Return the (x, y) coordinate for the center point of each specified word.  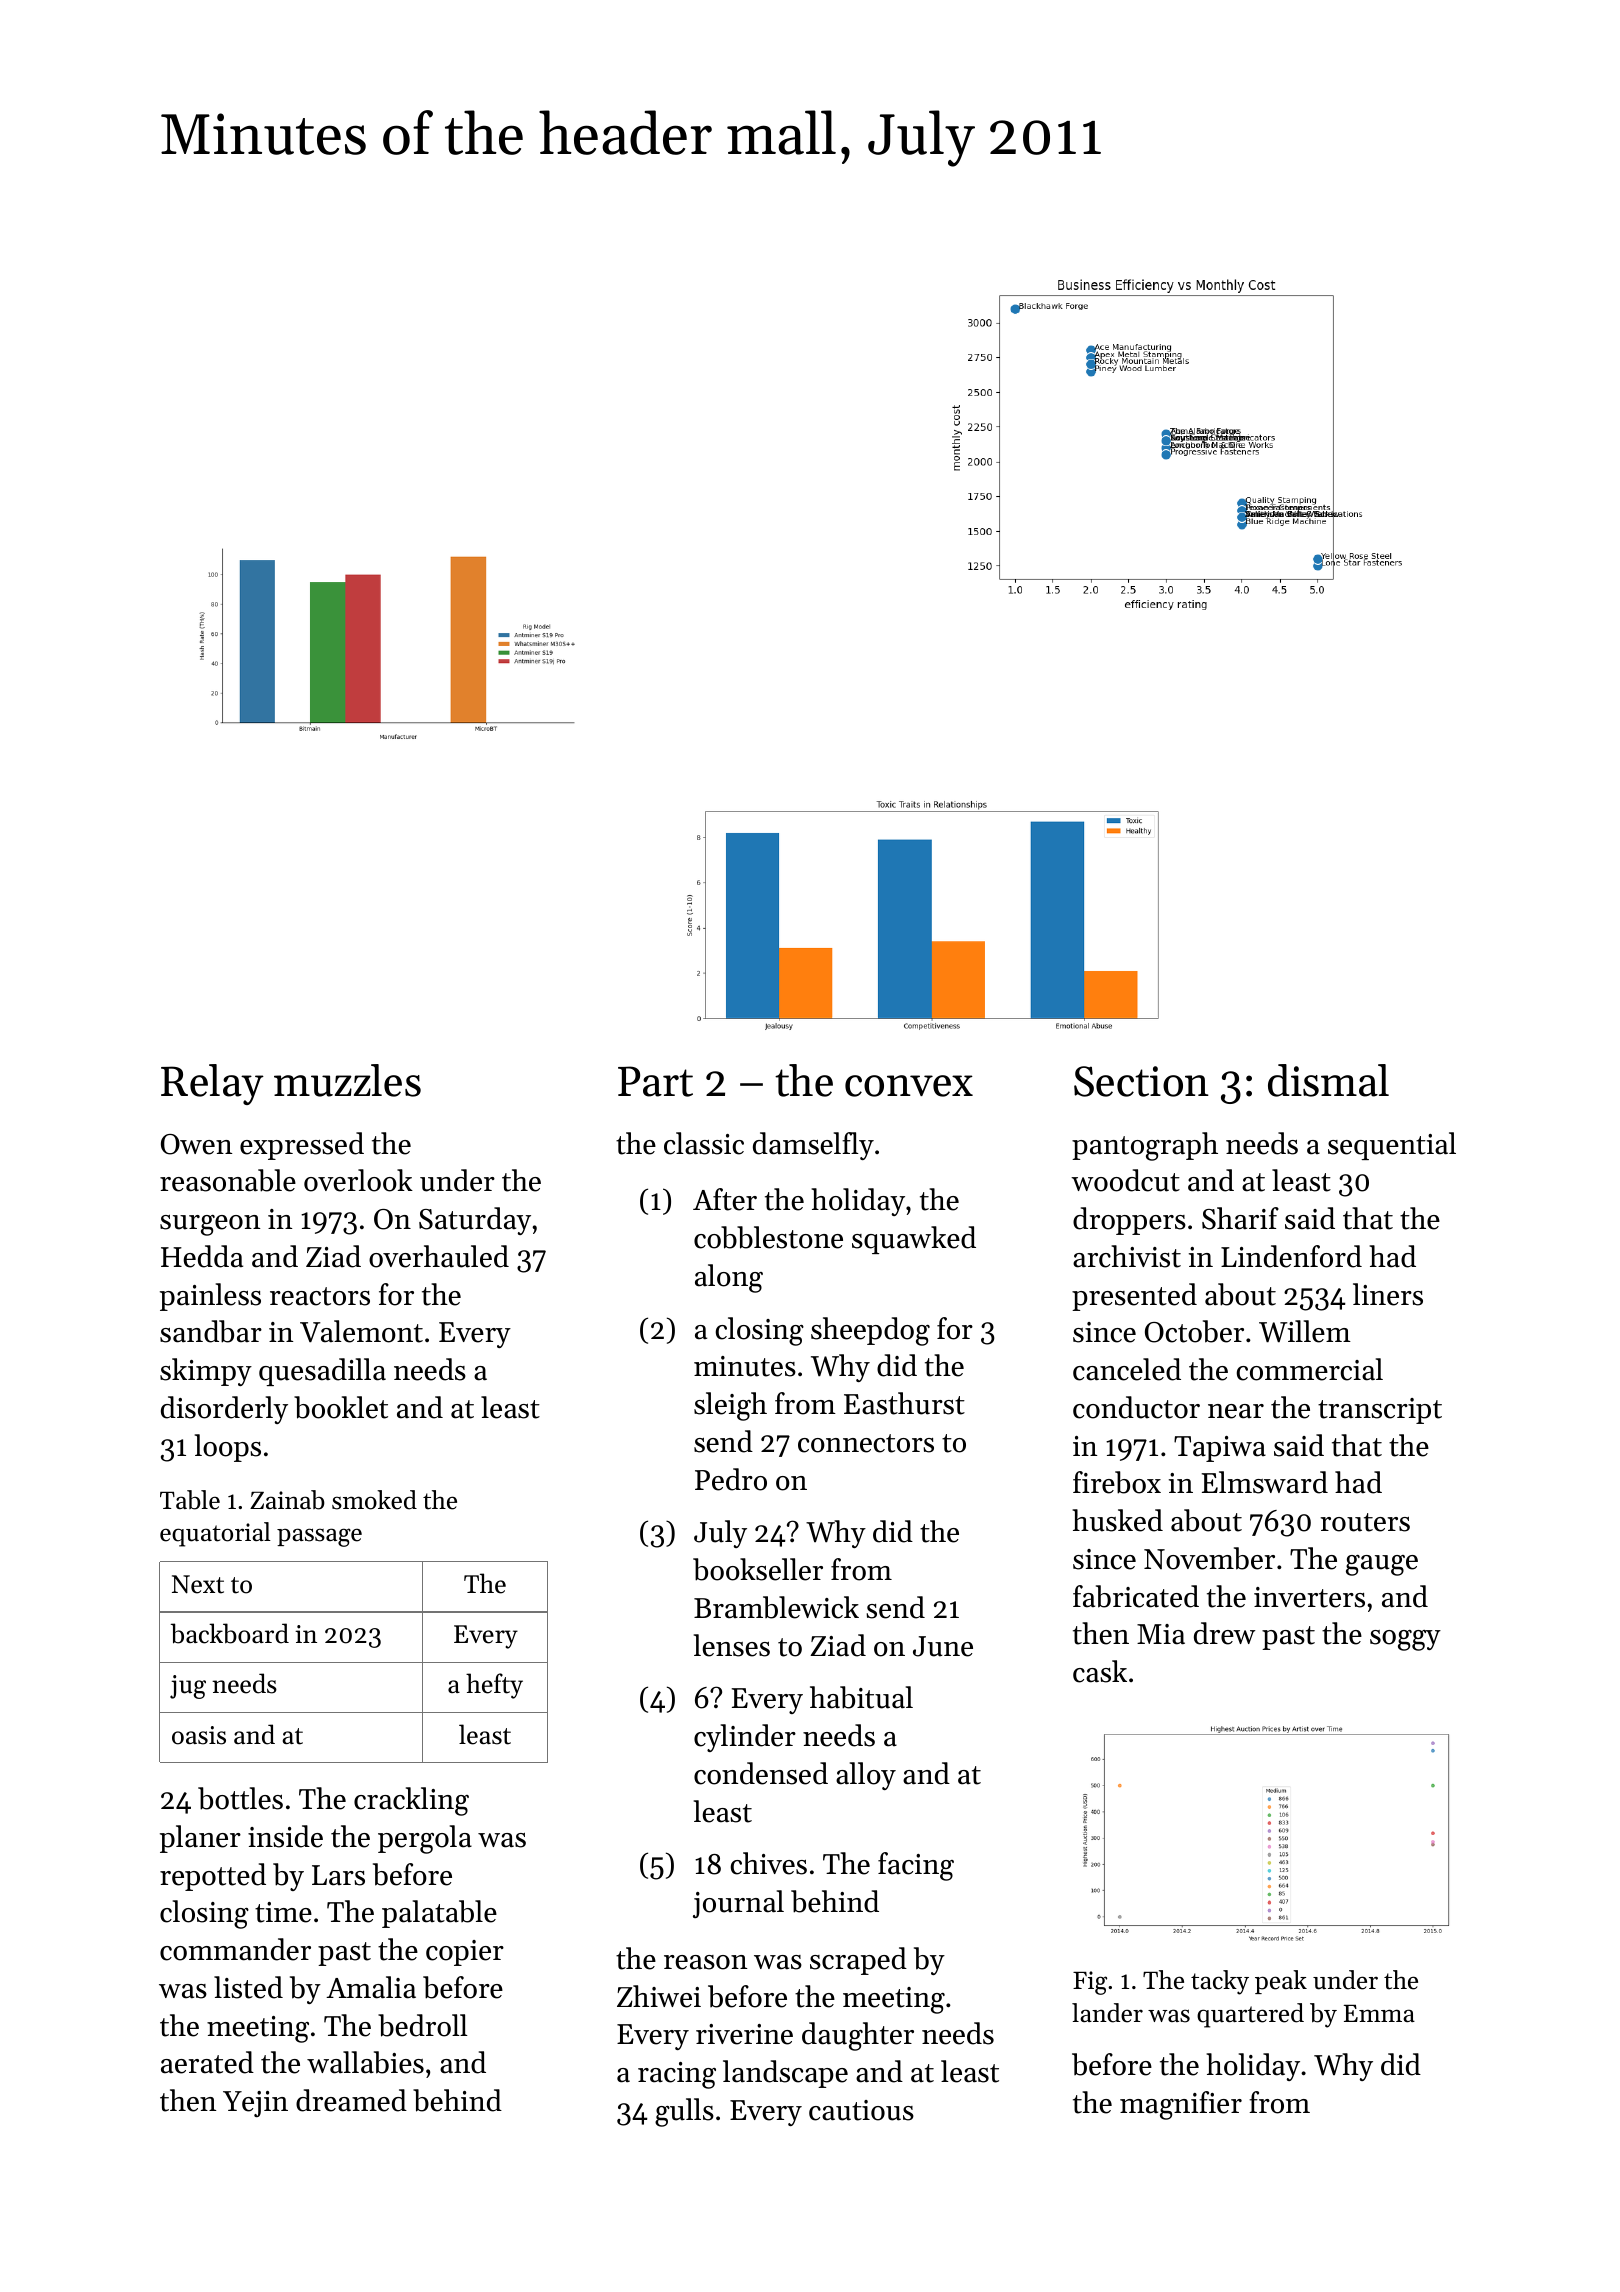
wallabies (365, 2062)
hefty (494, 1686)
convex (909, 1086)
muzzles (347, 1080)
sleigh (730, 1406)
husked (1117, 1520)
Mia (1161, 1634)
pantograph (1145, 1146)
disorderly (224, 1410)
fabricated (1136, 1596)
